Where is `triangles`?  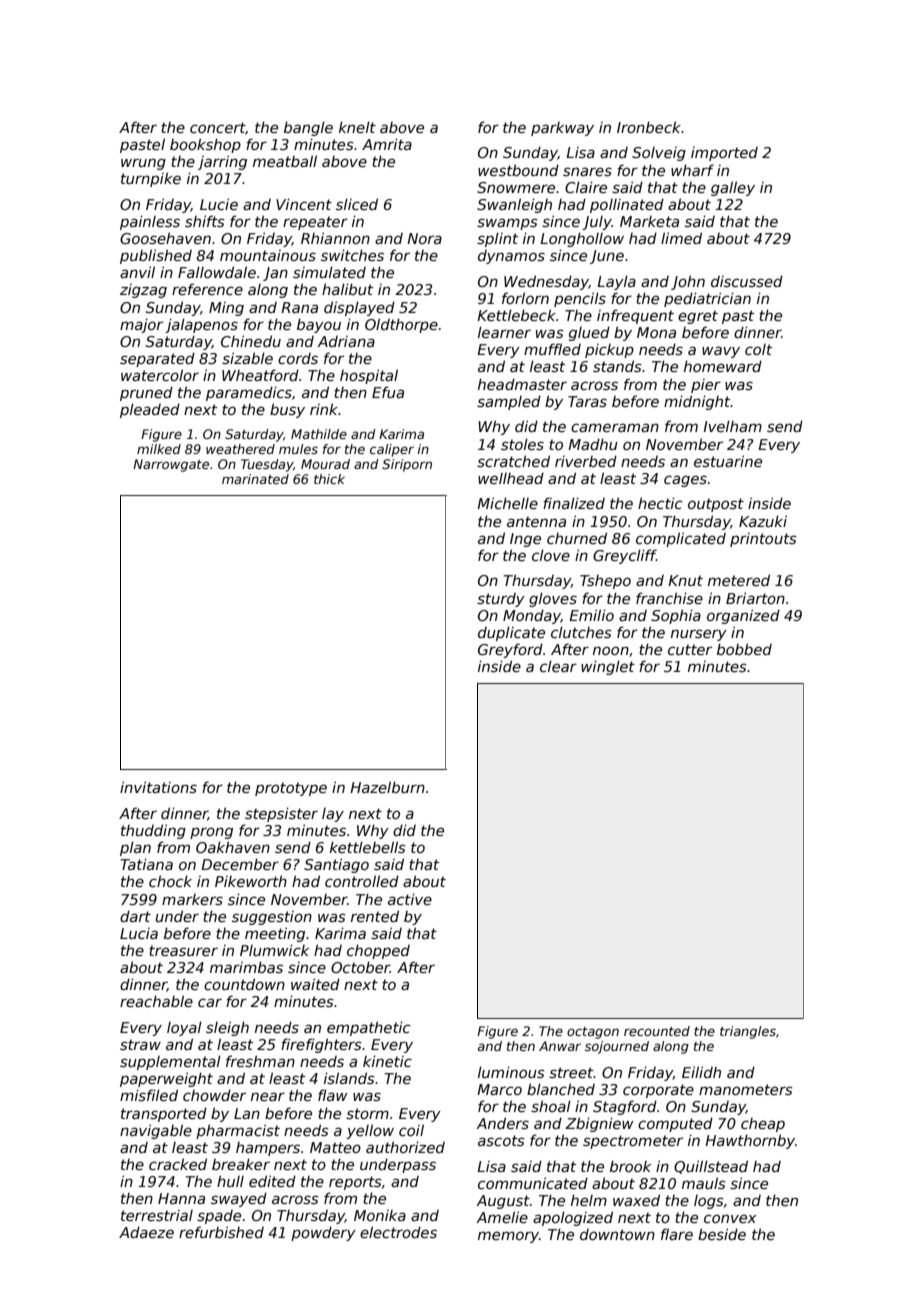 triangles is located at coordinates (748, 1032).
